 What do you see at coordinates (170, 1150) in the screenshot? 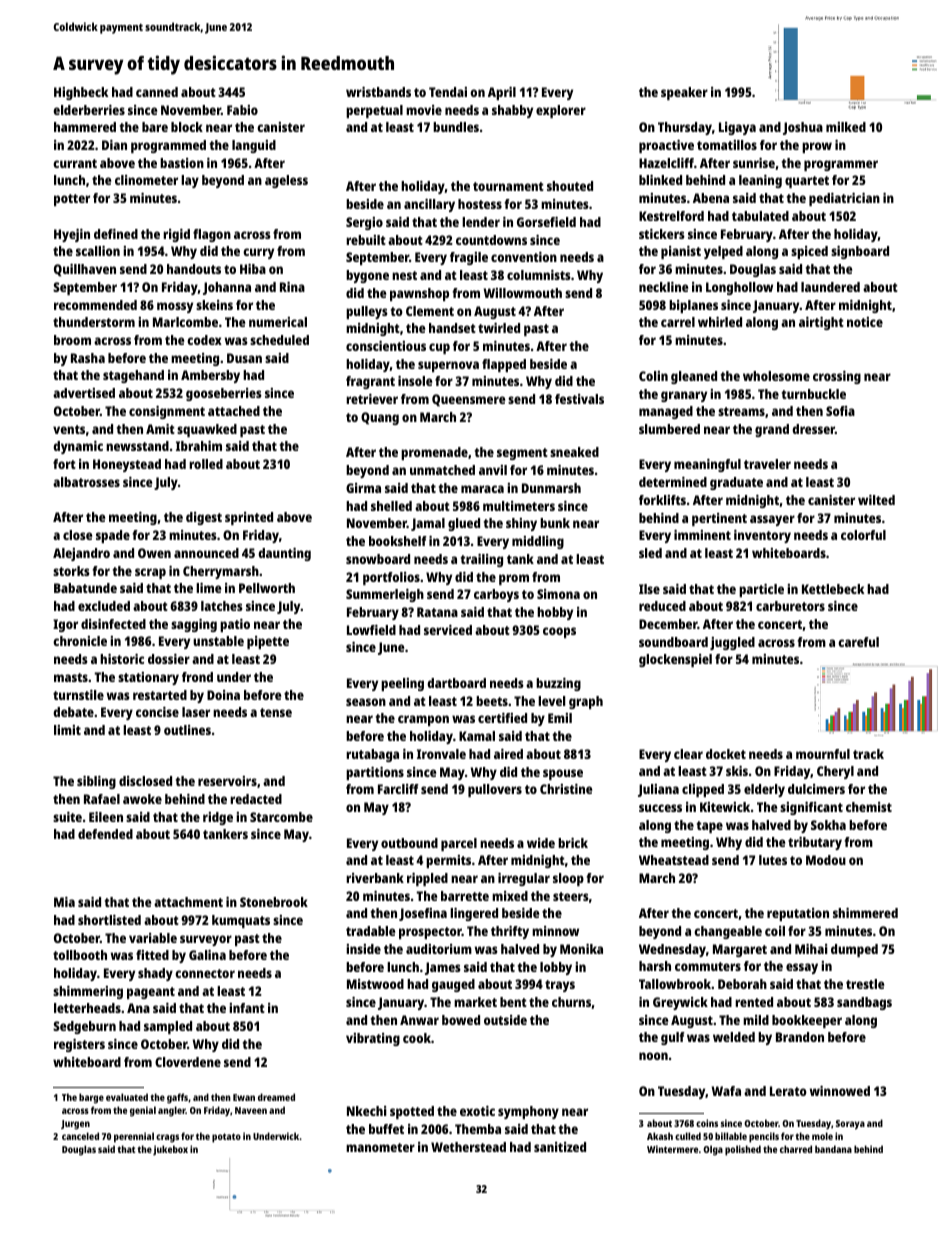
I see `jukebox` at bounding box center [170, 1150].
